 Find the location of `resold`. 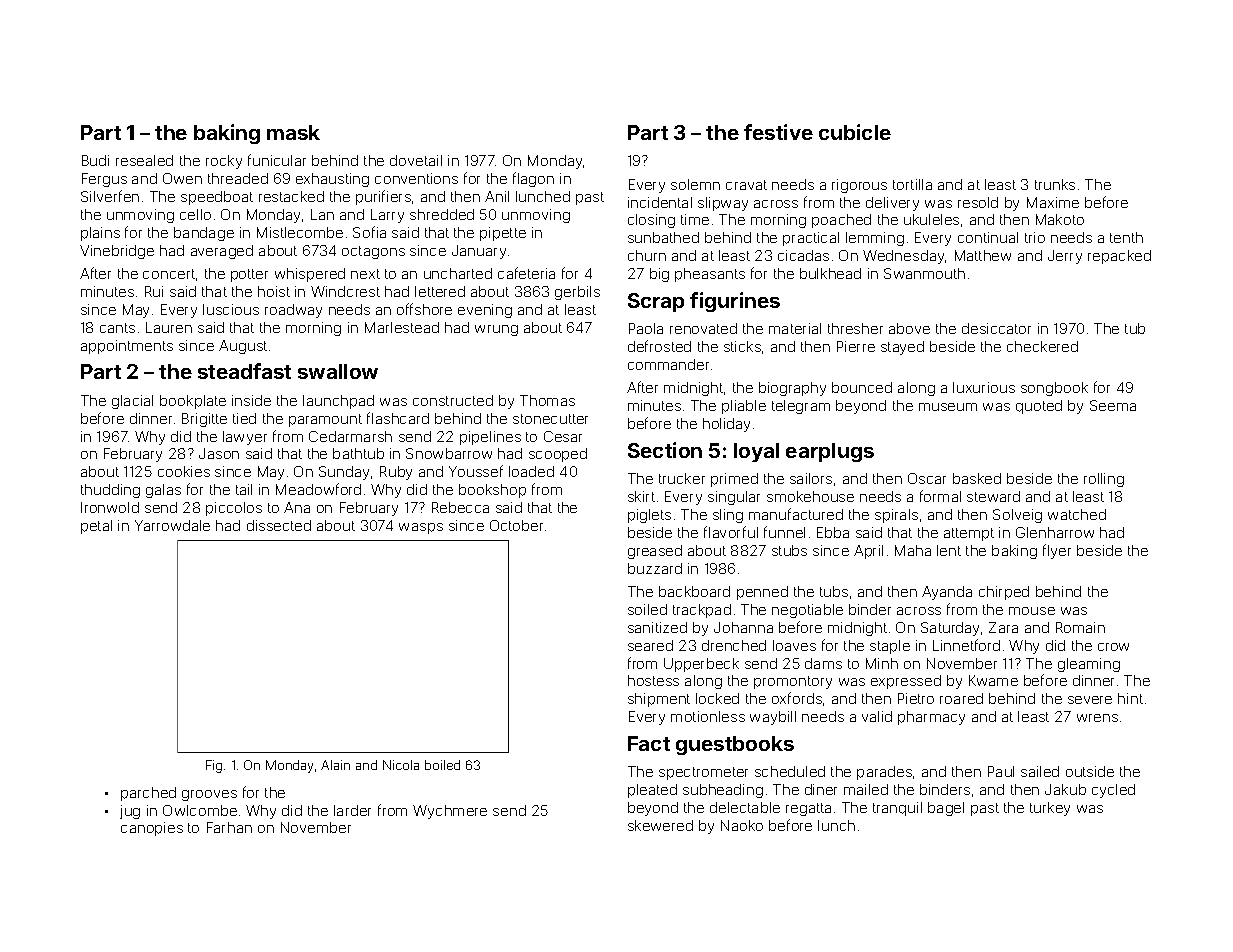

resold is located at coordinates (978, 202).
